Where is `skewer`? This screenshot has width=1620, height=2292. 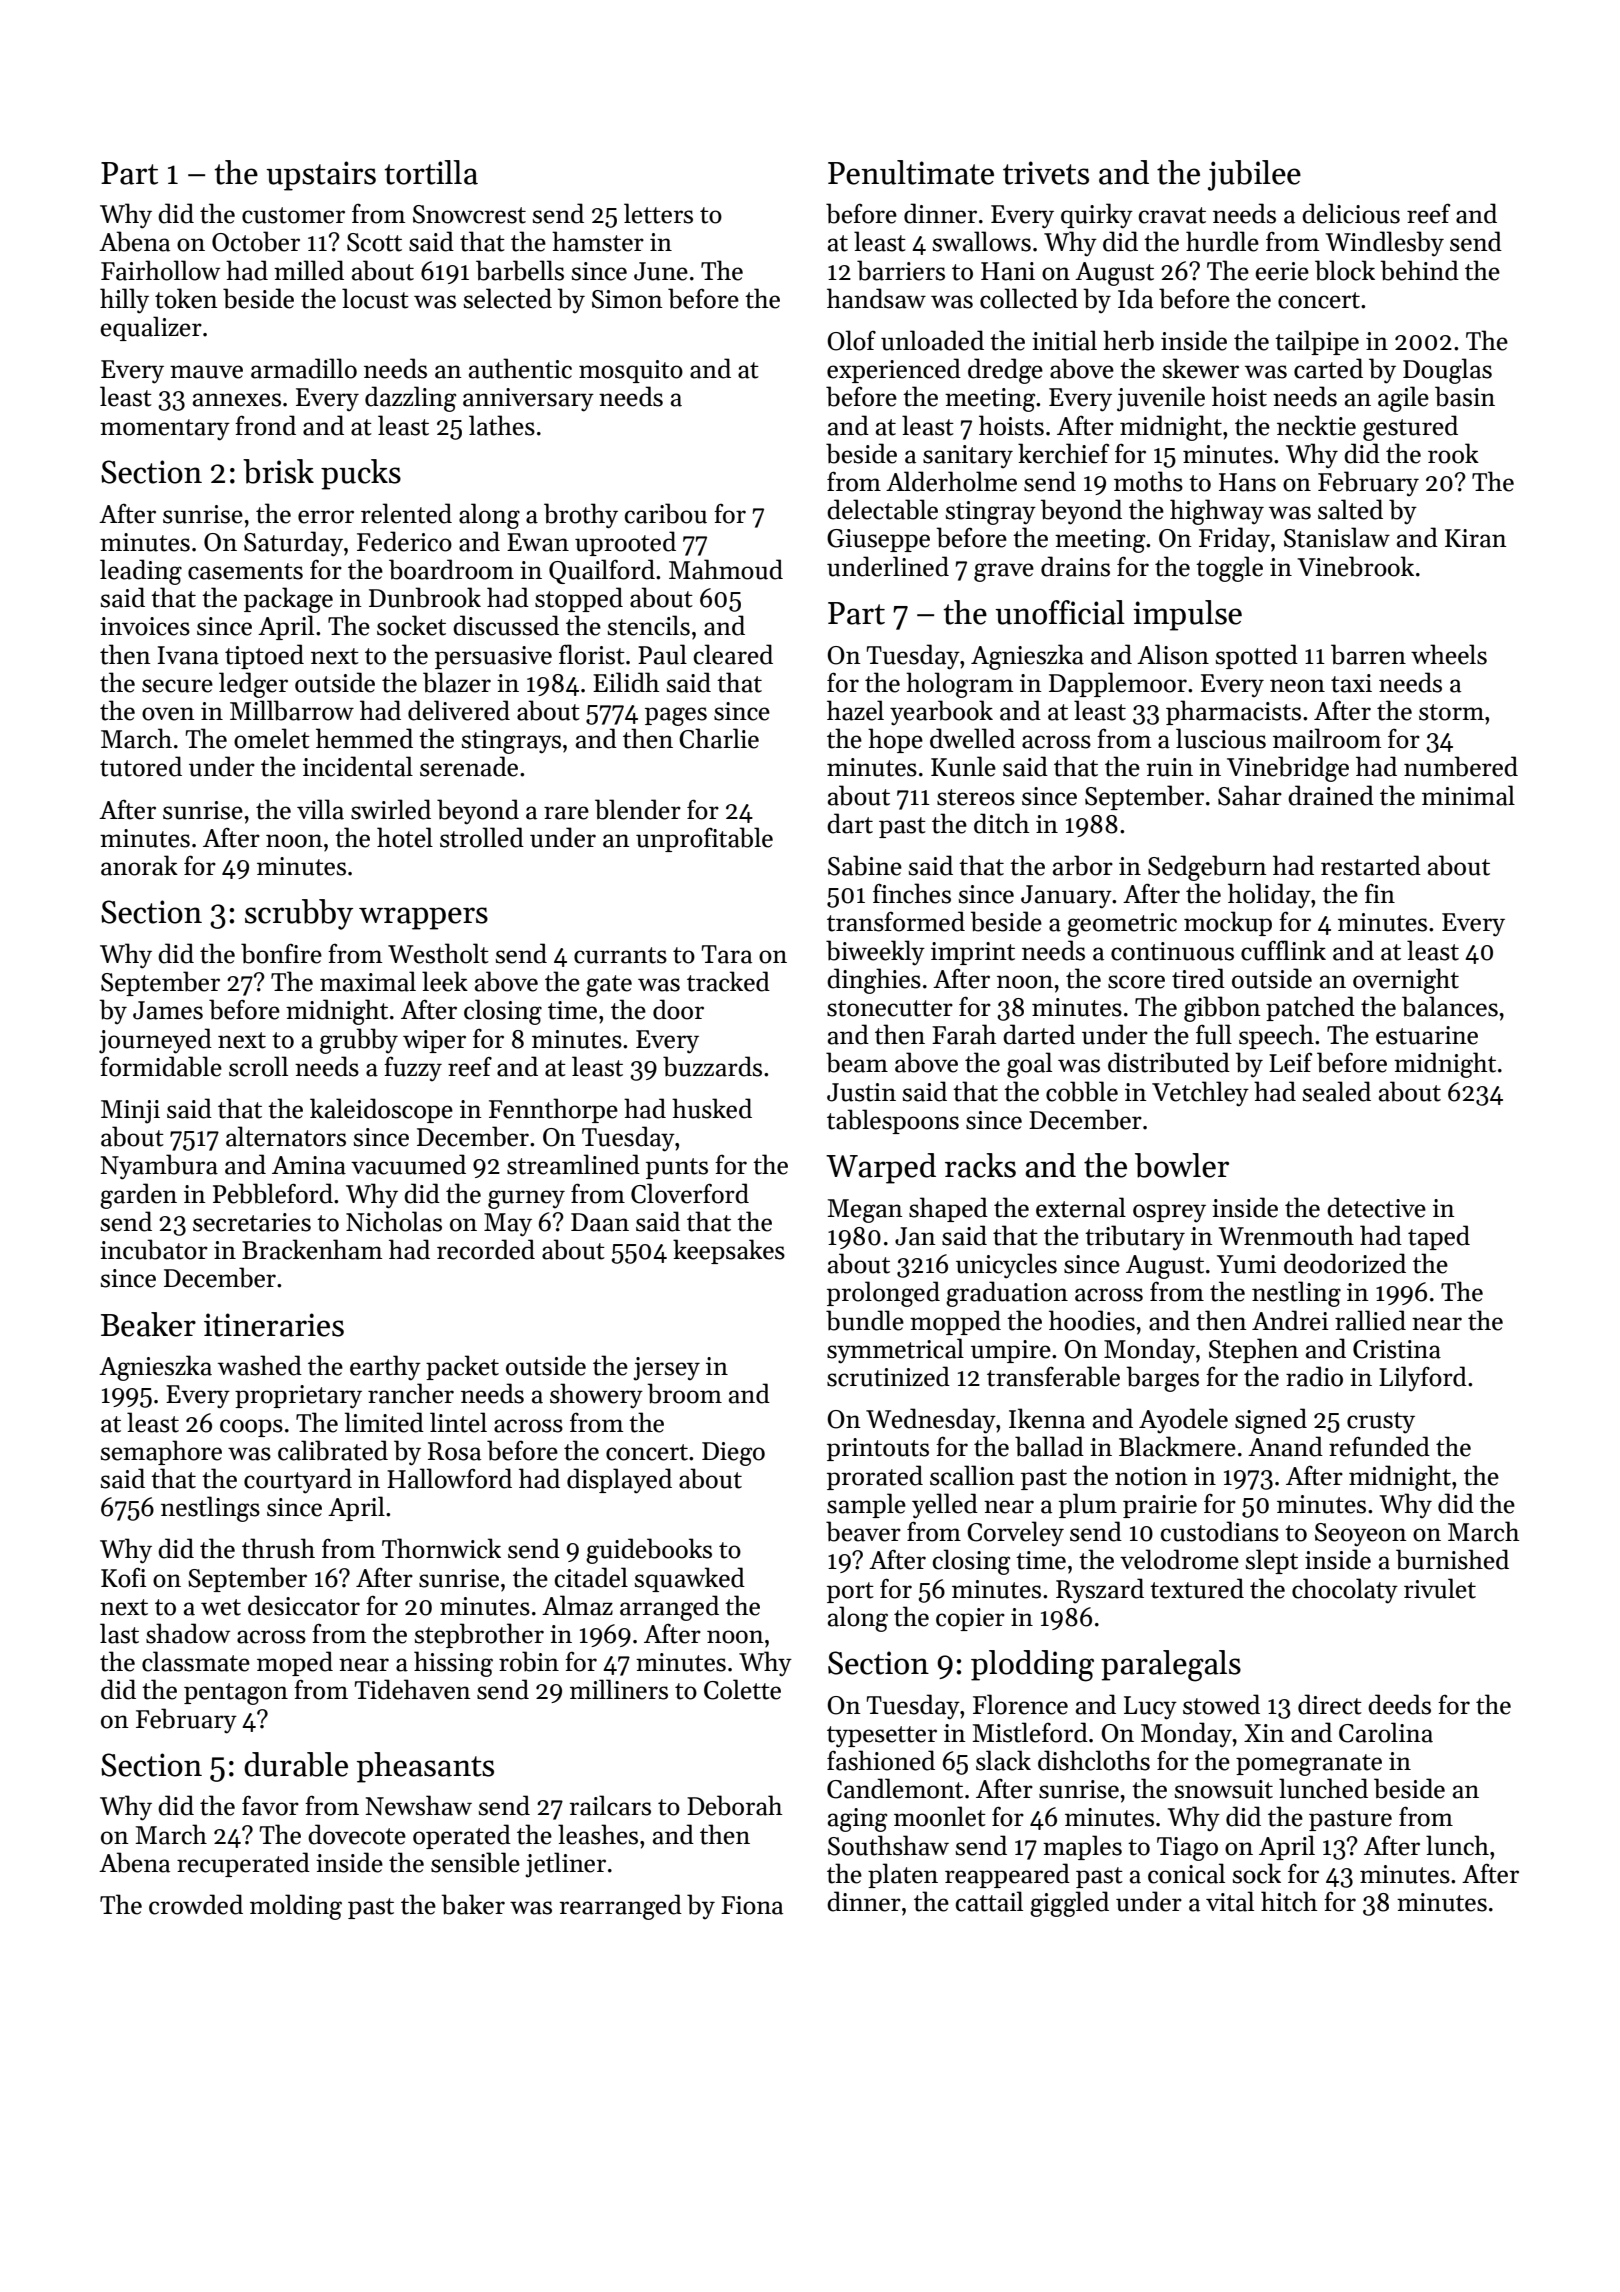
skewer is located at coordinates (1200, 368).
